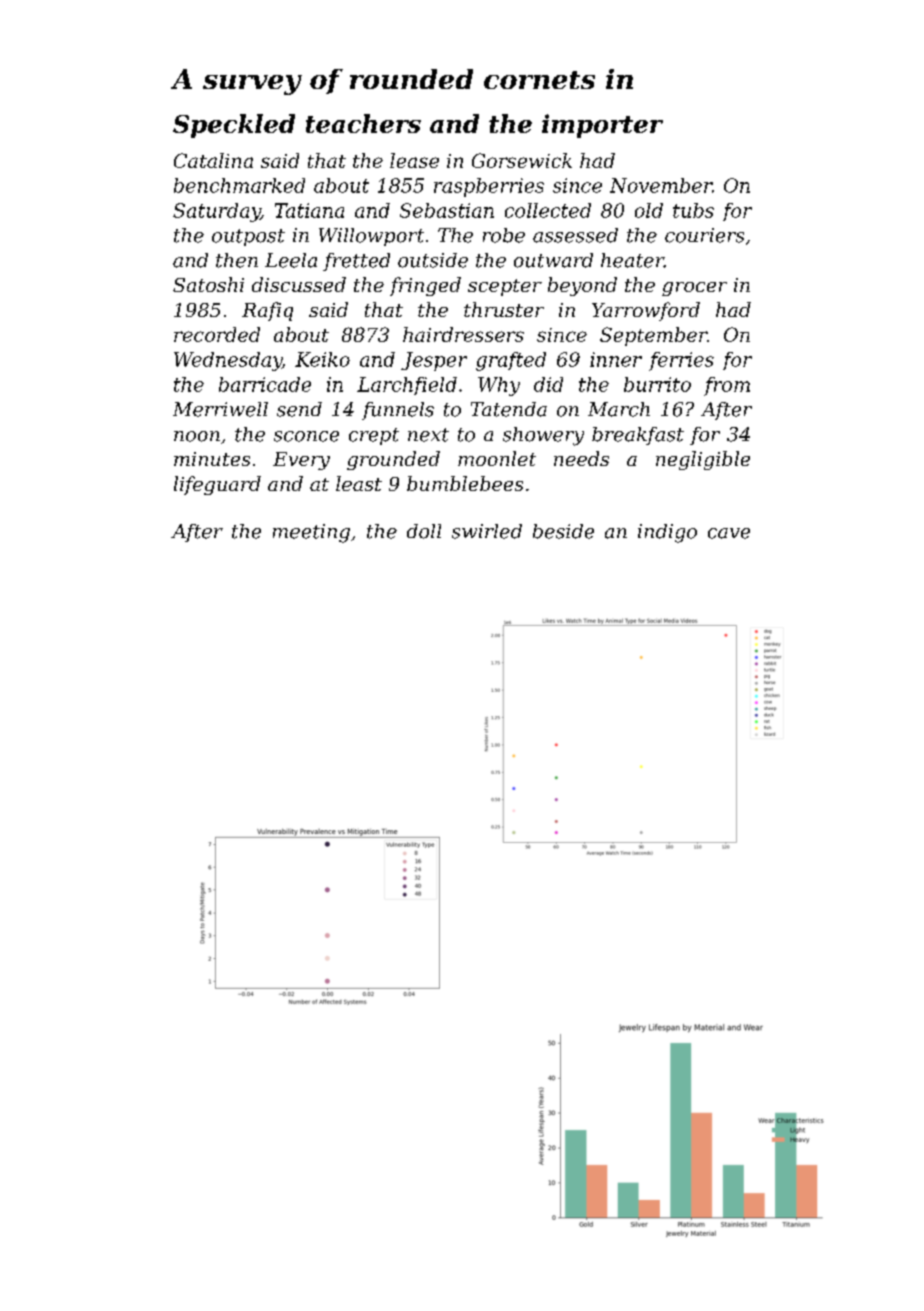  Describe the element at coordinates (359, 483) in the image. I see `least` at that location.
